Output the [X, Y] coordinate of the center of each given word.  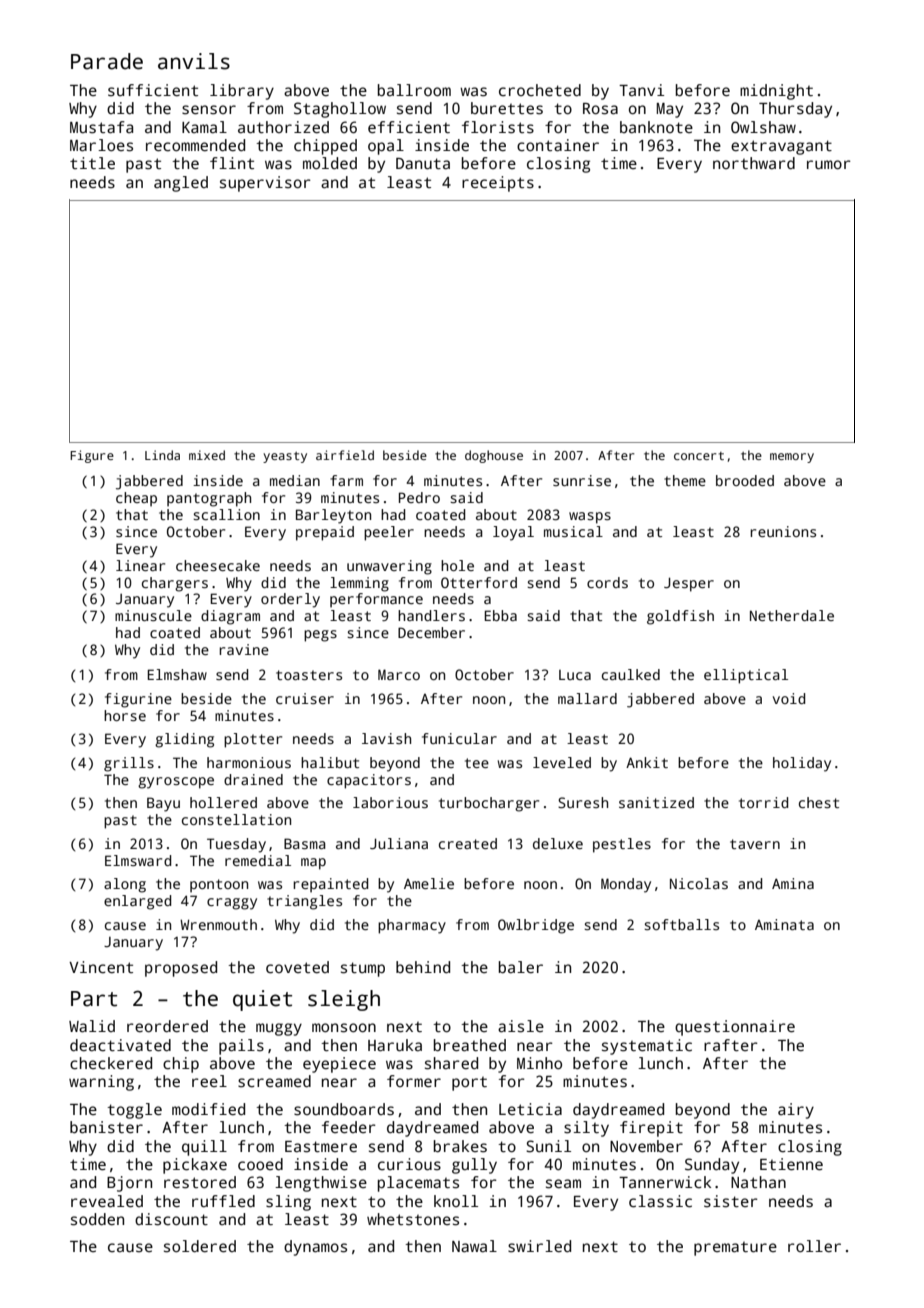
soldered [200, 1246]
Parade [107, 61]
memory [792, 458]
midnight [776, 92]
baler [521, 967]
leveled [562, 762]
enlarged [137, 902]
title [92, 163]
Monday [626, 885]
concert [699, 456]
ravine [244, 649]
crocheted [540, 90]
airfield [345, 455]
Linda [162, 455]
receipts [498, 184]
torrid [763, 802]
